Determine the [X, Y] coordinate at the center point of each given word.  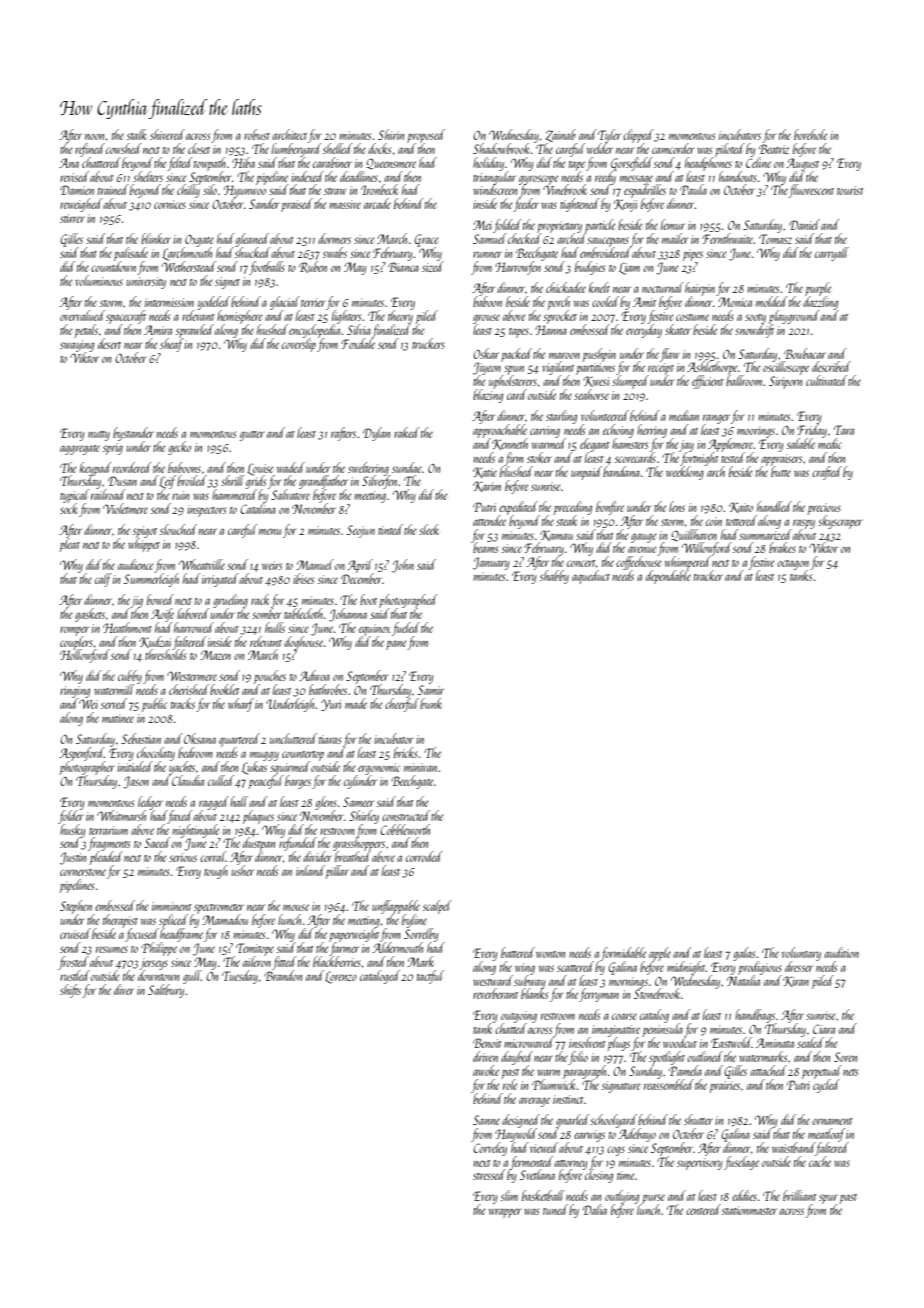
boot [368, 599]
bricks [406, 752]
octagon [793, 565]
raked [407, 432]
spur [828, 1199]
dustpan [258, 845]
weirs [272, 565]
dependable [668, 577]
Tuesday [240, 977]
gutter [252, 436]
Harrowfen [518, 268]
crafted [827, 473]
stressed [489, 1174]
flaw [670, 355]
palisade [131, 254]
